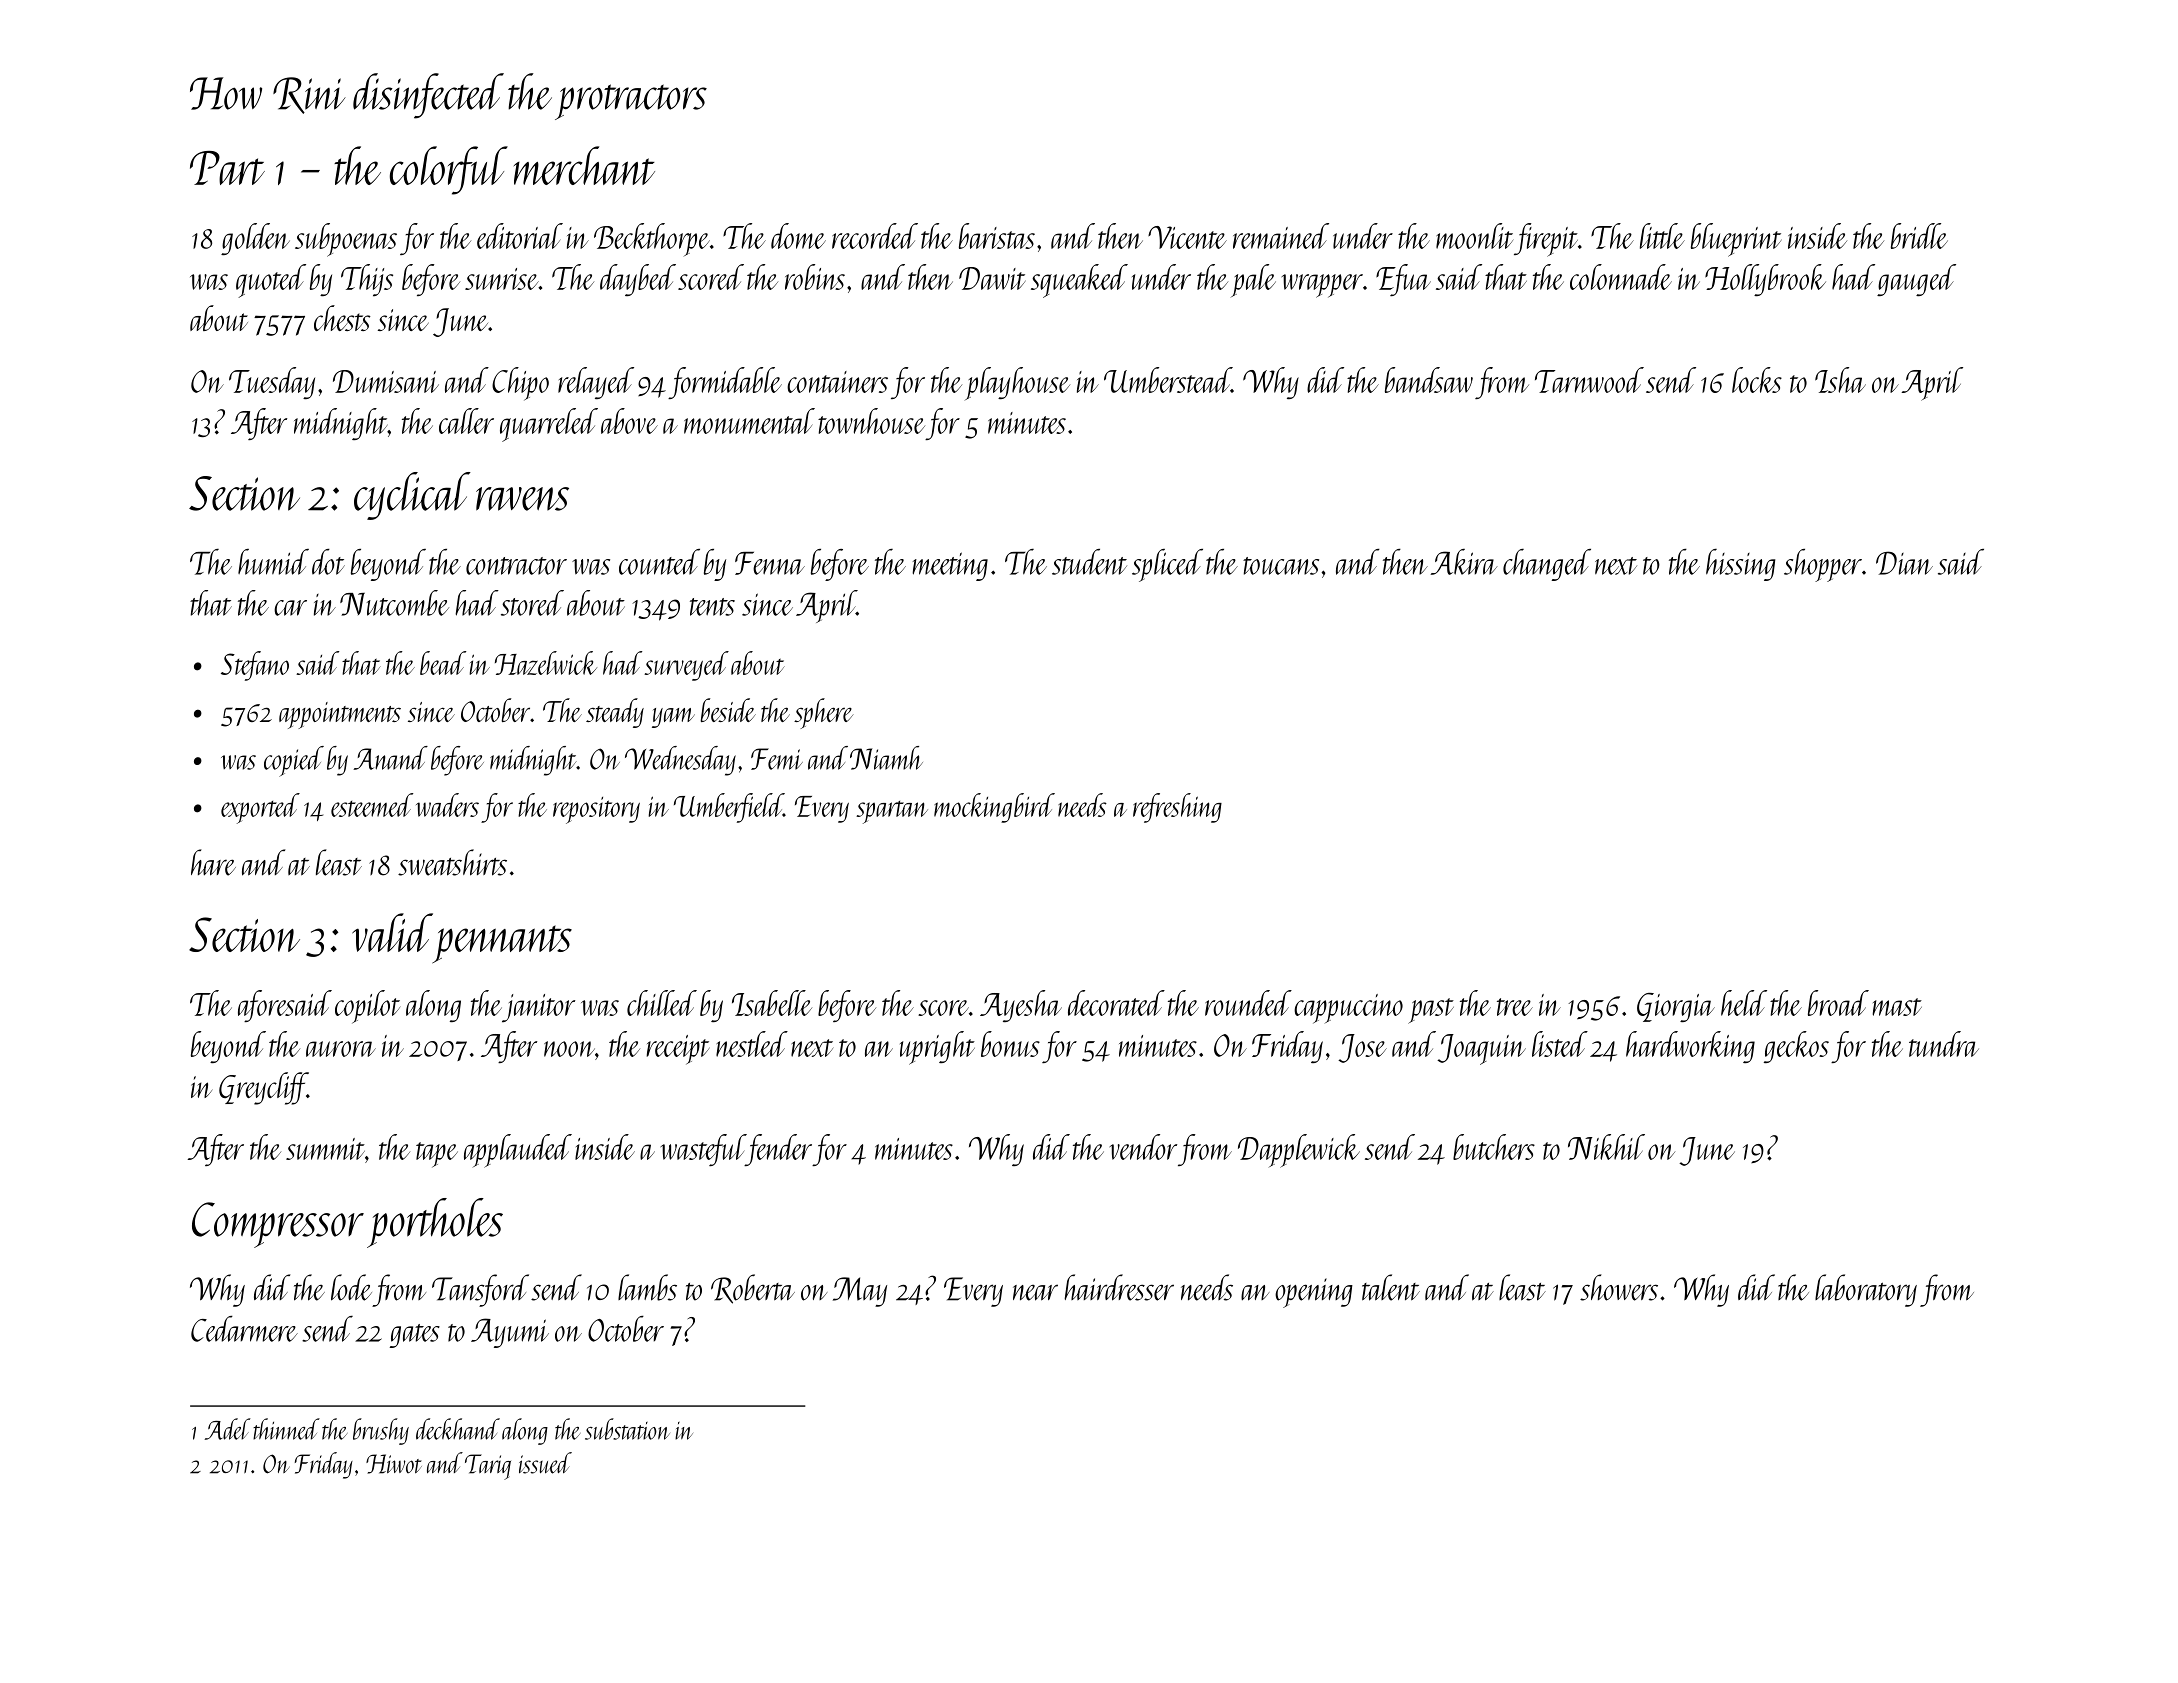 The image size is (2178, 1683). Describe the element at coordinates (1494, 1147) in the screenshot. I see `butchers` at that location.
